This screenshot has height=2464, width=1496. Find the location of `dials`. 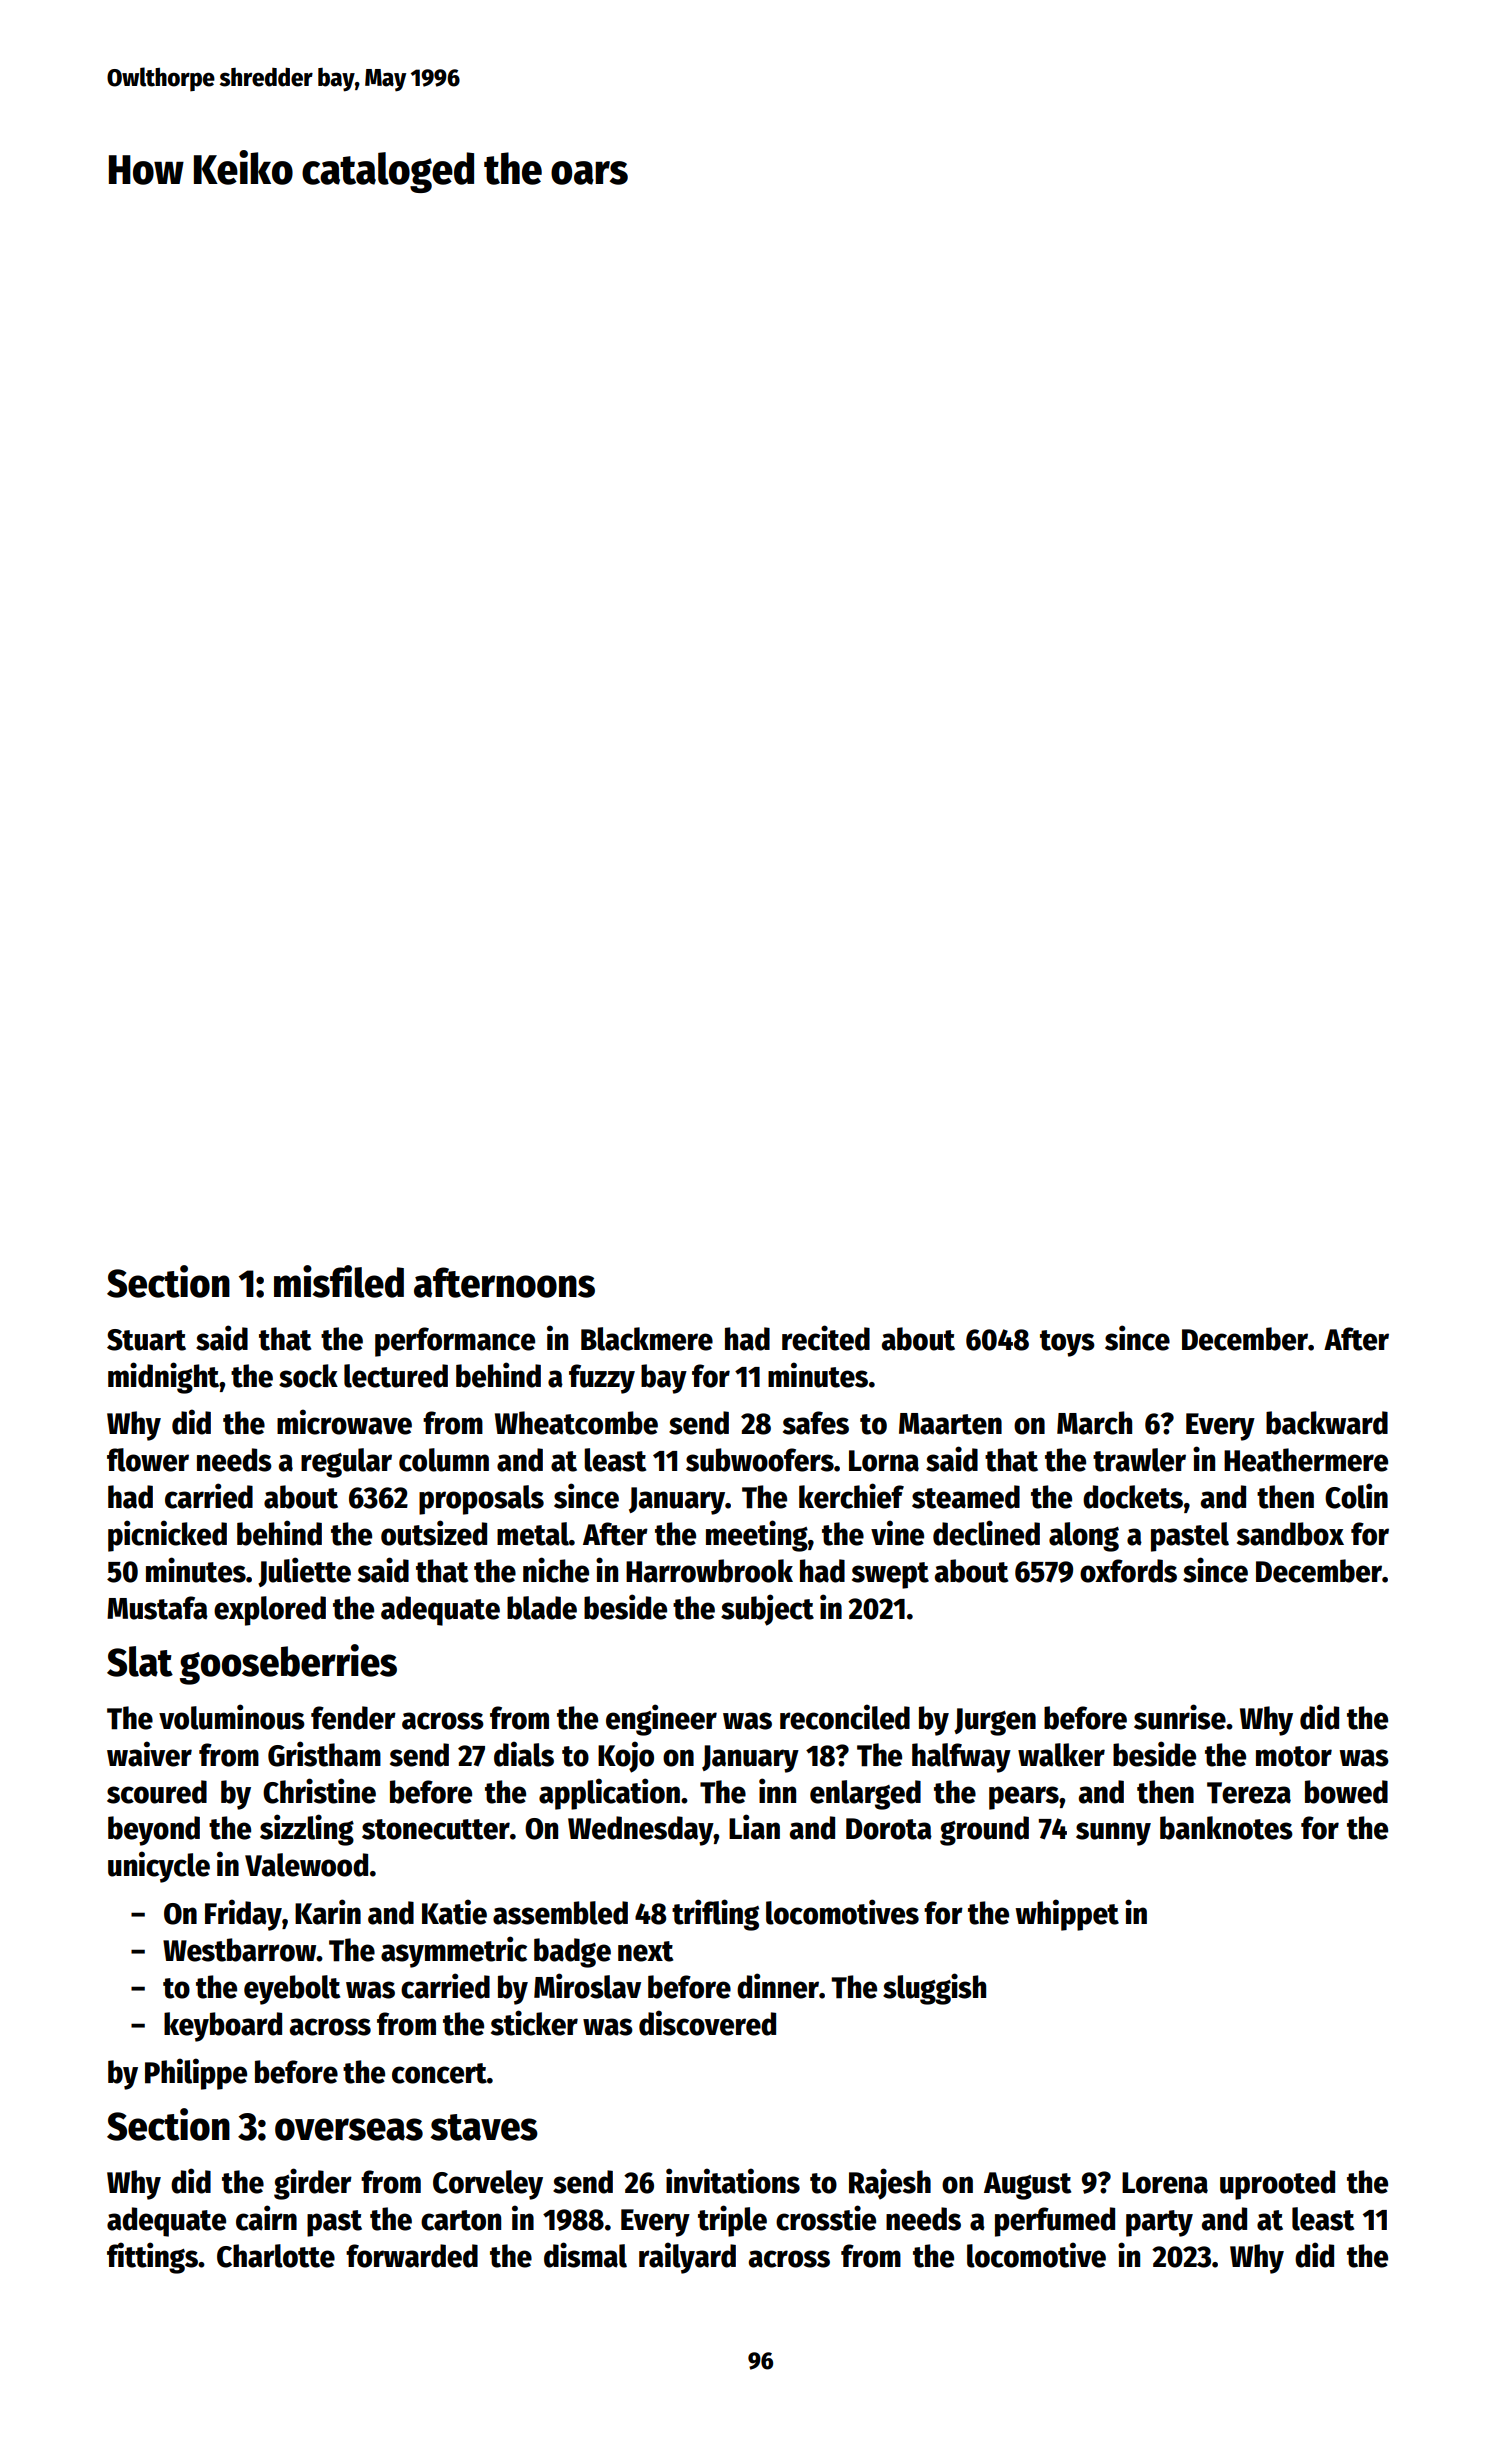

dials is located at coordinates (524, 1754).
